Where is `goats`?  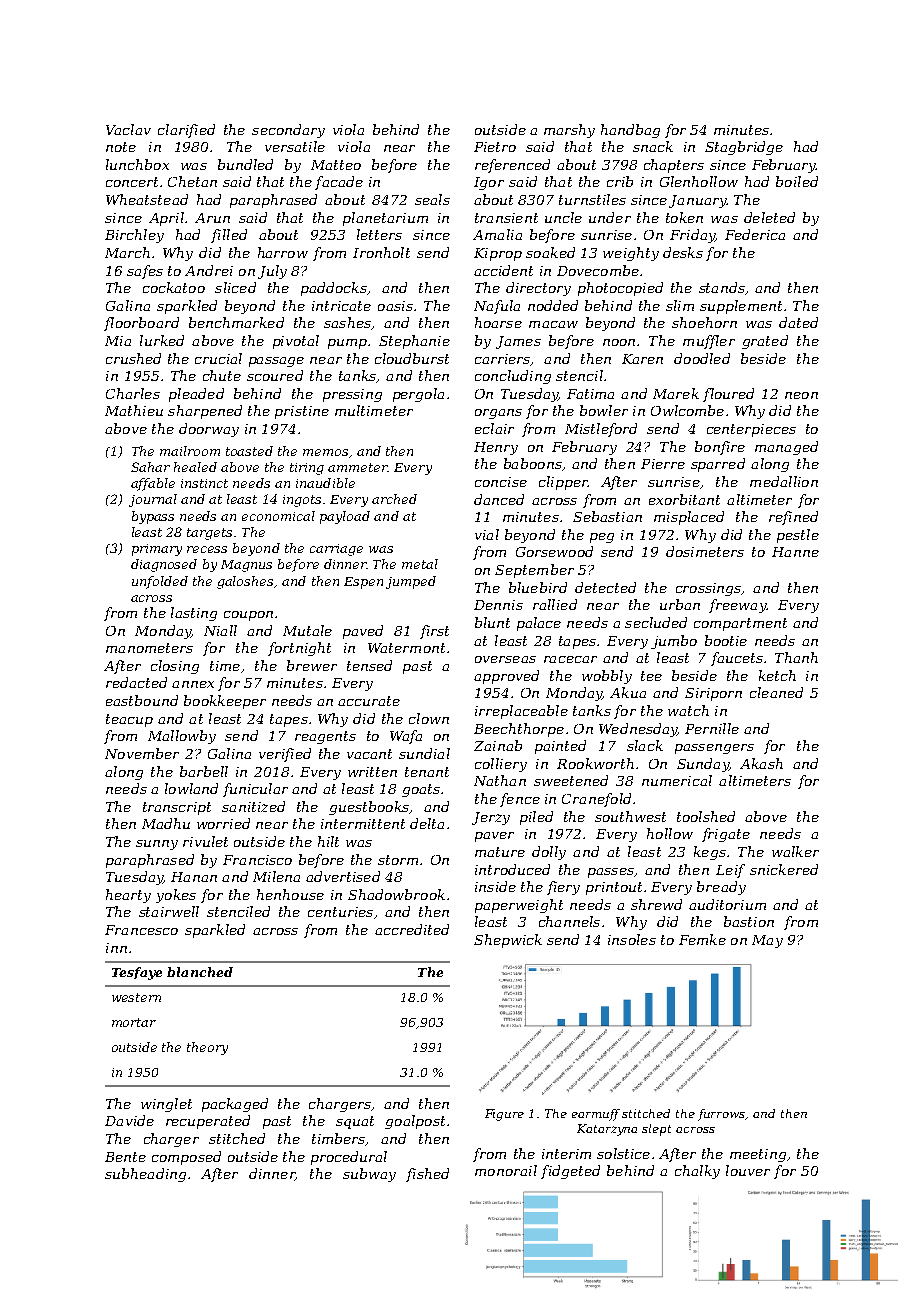 goats is located at coordinates (421, 790).
